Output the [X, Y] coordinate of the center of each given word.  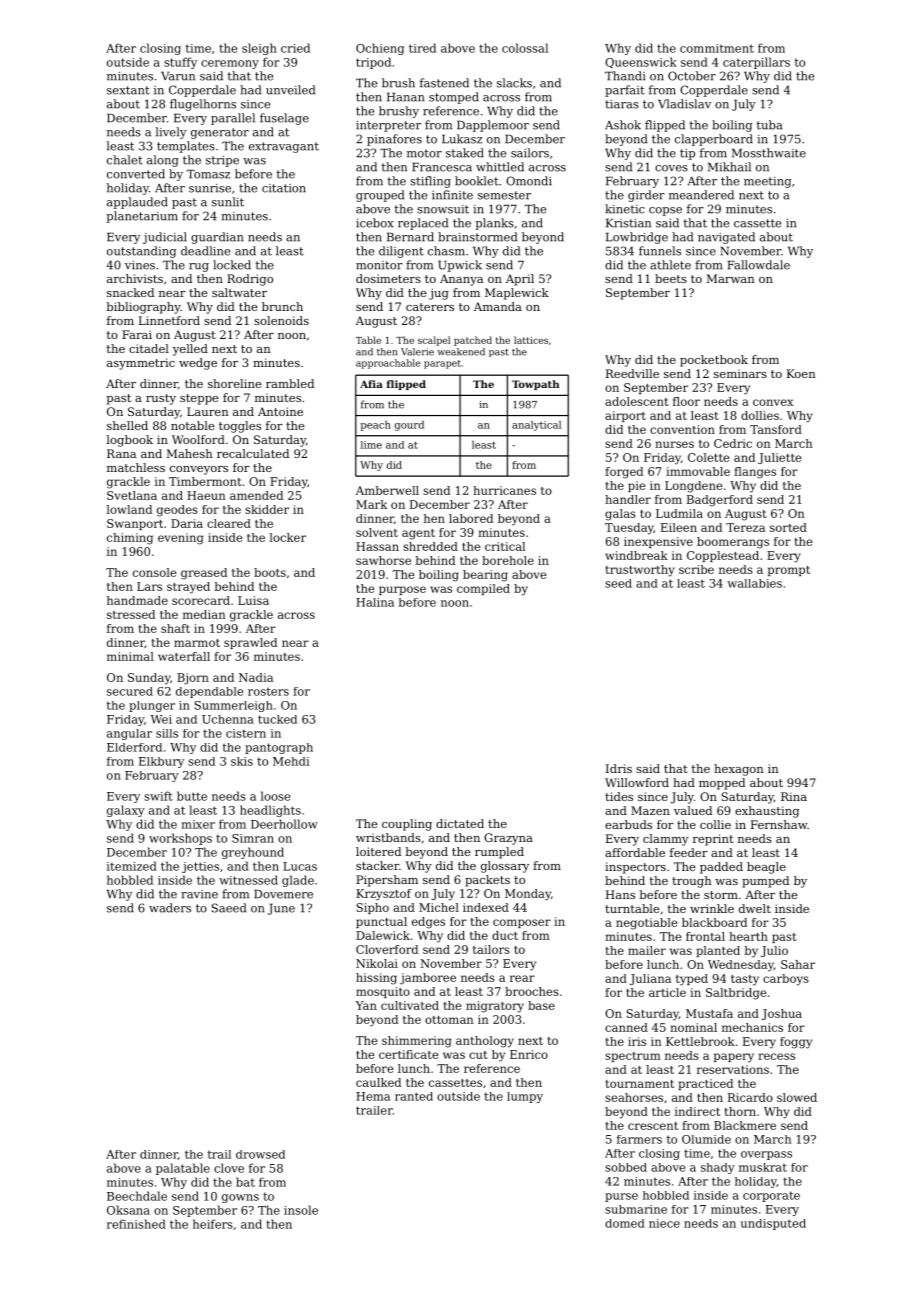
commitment [717, 48]
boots [270, 572]
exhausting [767, 812]
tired [422, 48]
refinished [136, 1224]
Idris [619, 768]
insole [301, 1210]
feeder [689, 852]
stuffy [180, 63]
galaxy [126, 811]
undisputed [773, 1224]
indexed [486, 907]
